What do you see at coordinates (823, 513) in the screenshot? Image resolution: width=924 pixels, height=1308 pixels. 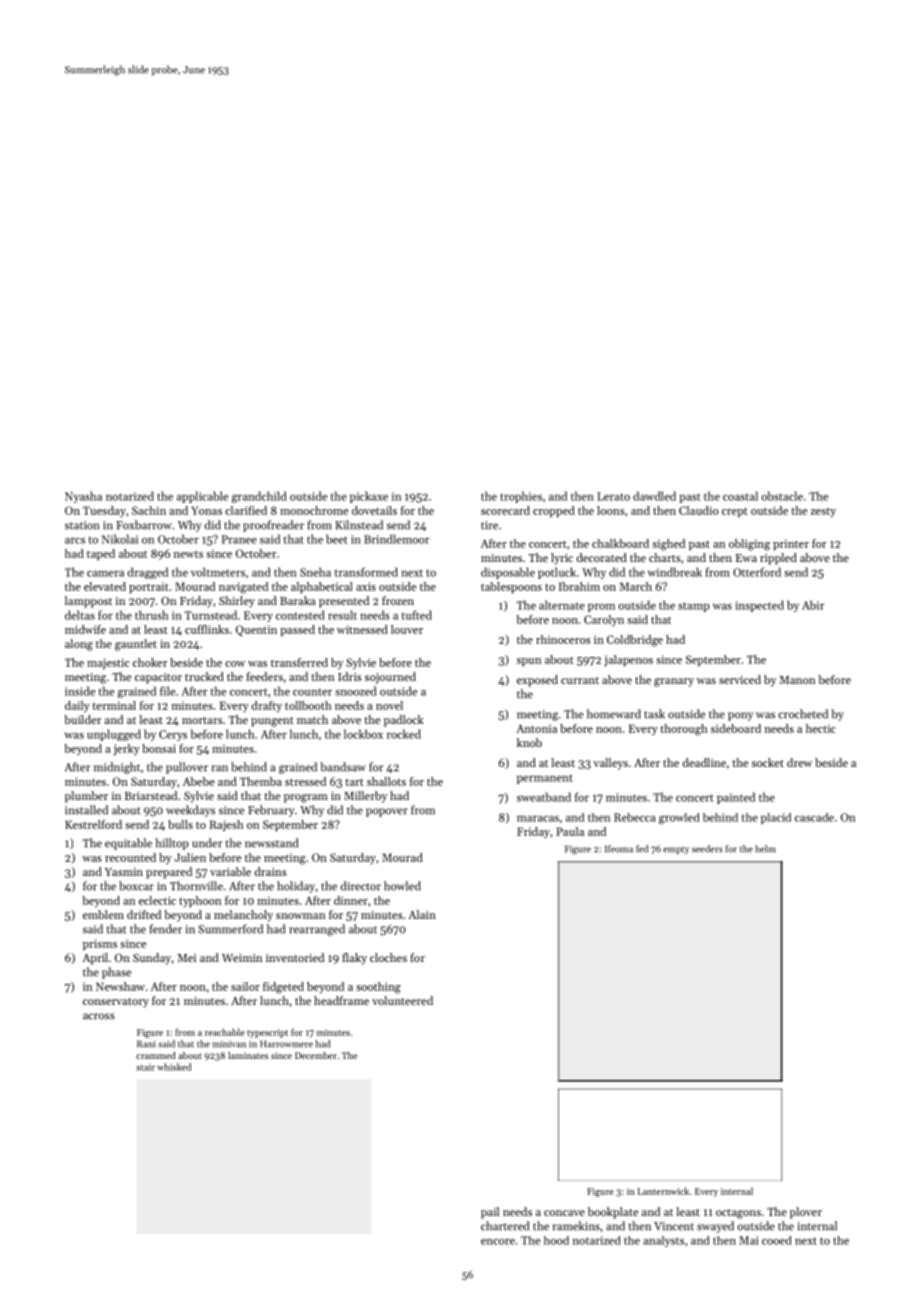 I see `zesty` at bounding box center [823, 513].
